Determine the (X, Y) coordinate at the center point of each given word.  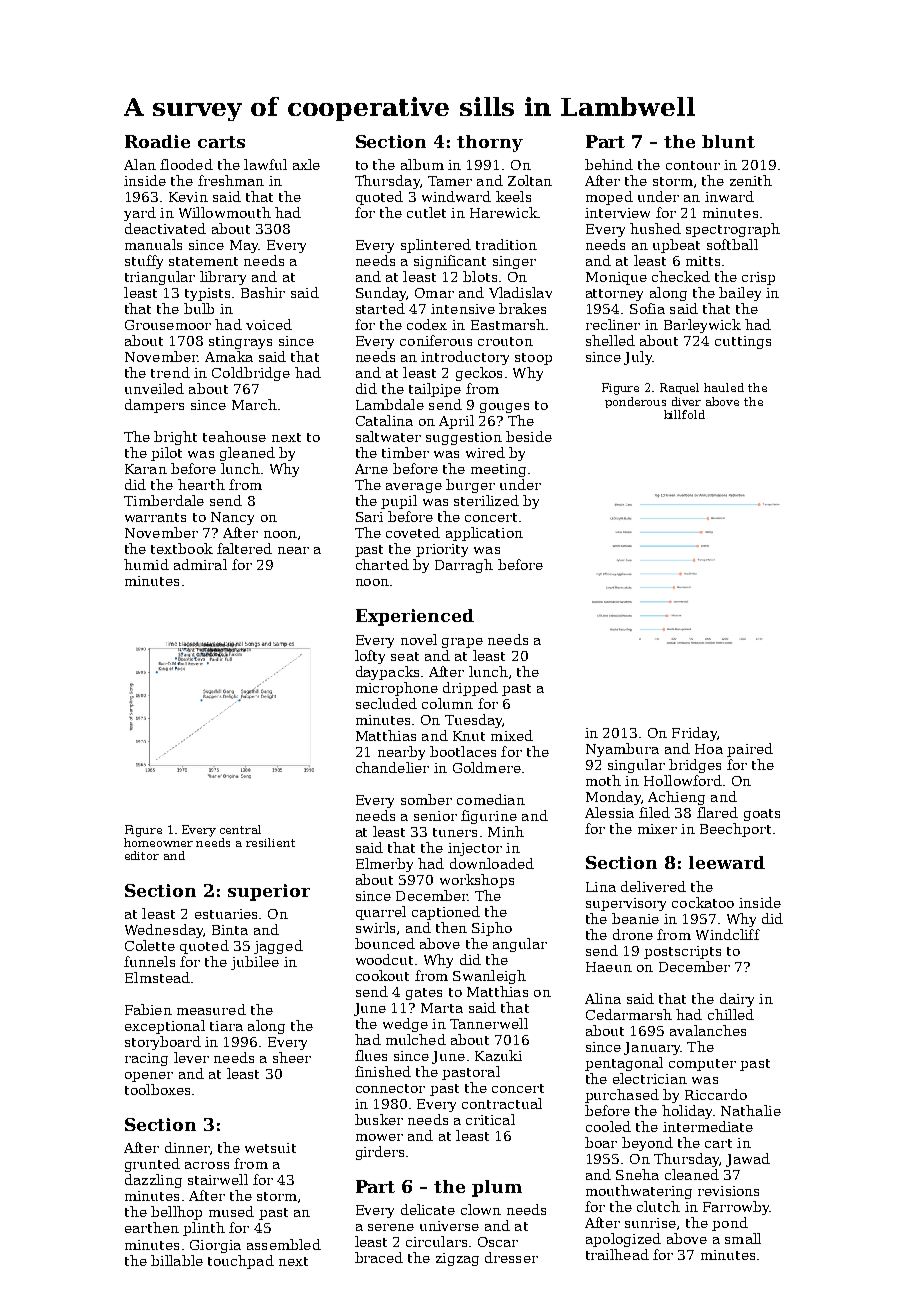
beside (529, 436)
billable (177, 1260)
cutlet (426, 212)
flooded (186, 164)
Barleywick (702, 326)
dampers (154, 406)
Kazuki (498, 1055)
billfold (684, 414)
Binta (230, 930)
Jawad (748, 1160)
